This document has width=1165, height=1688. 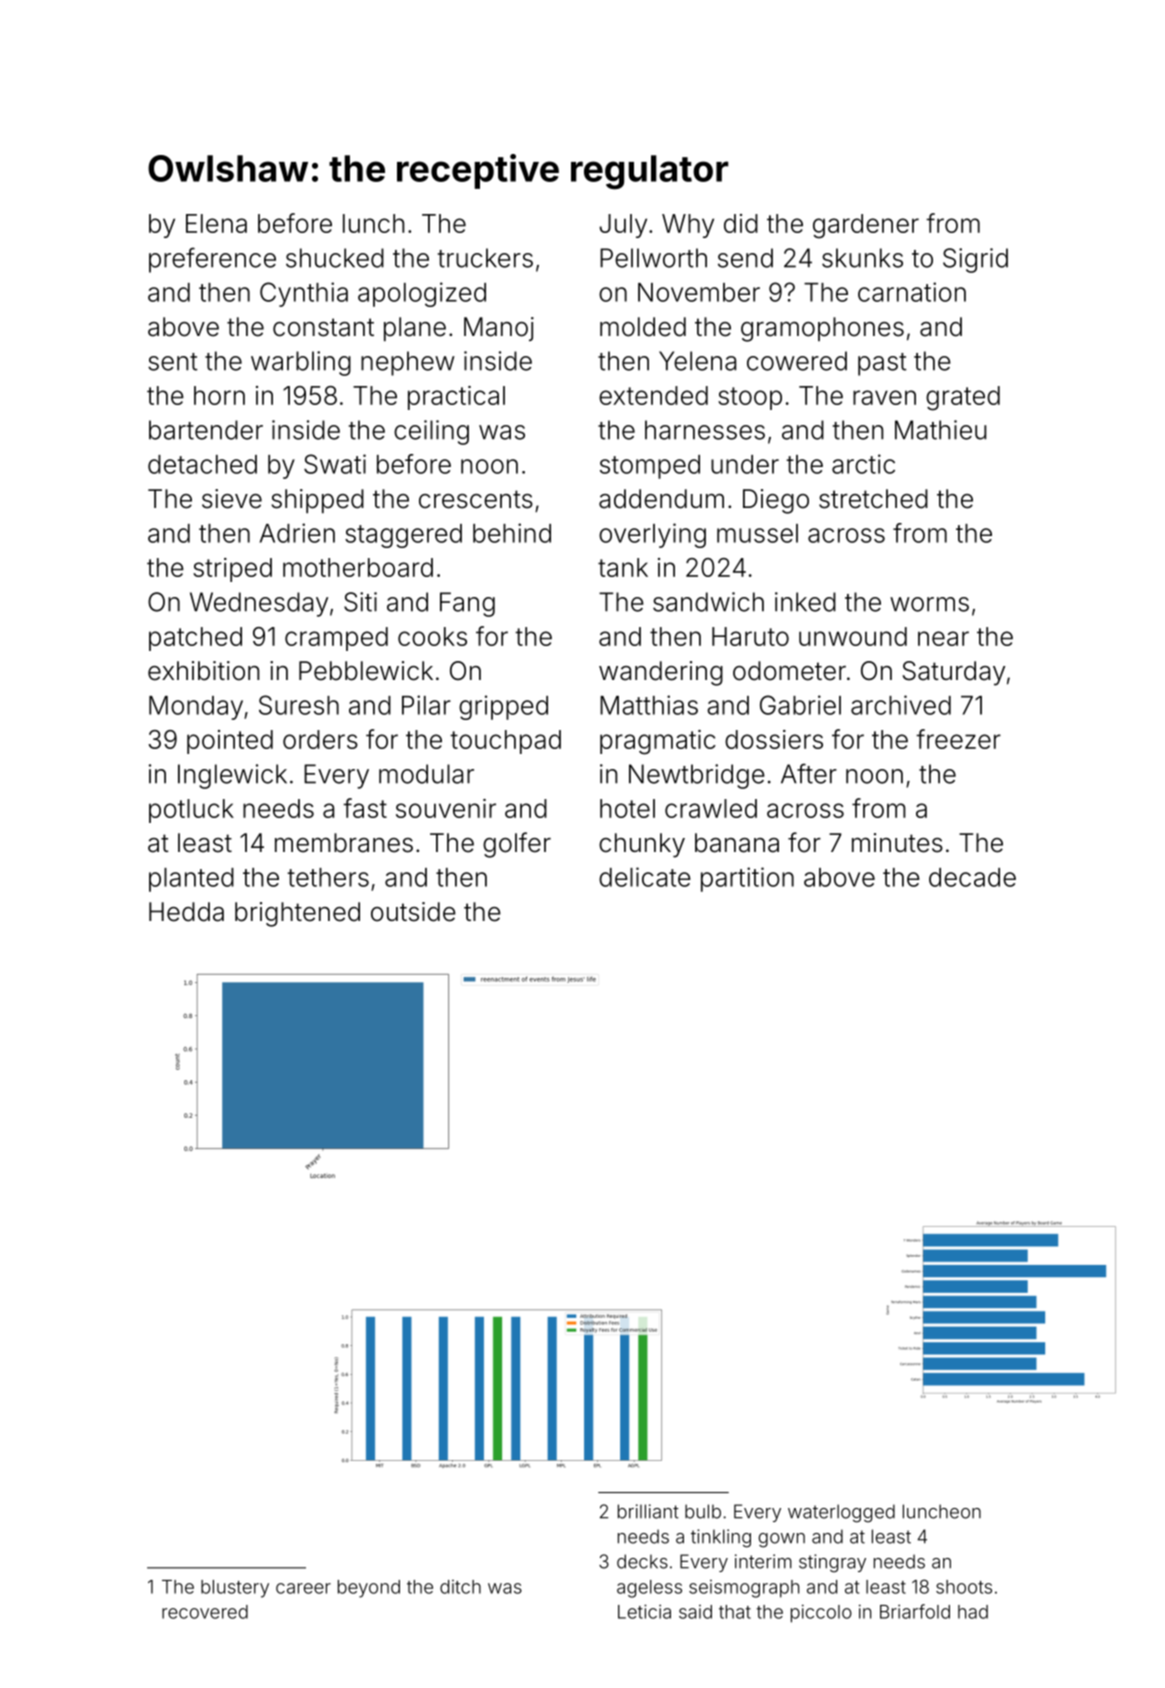 I want to click on Mathieu, so click(x=940, y=430).
